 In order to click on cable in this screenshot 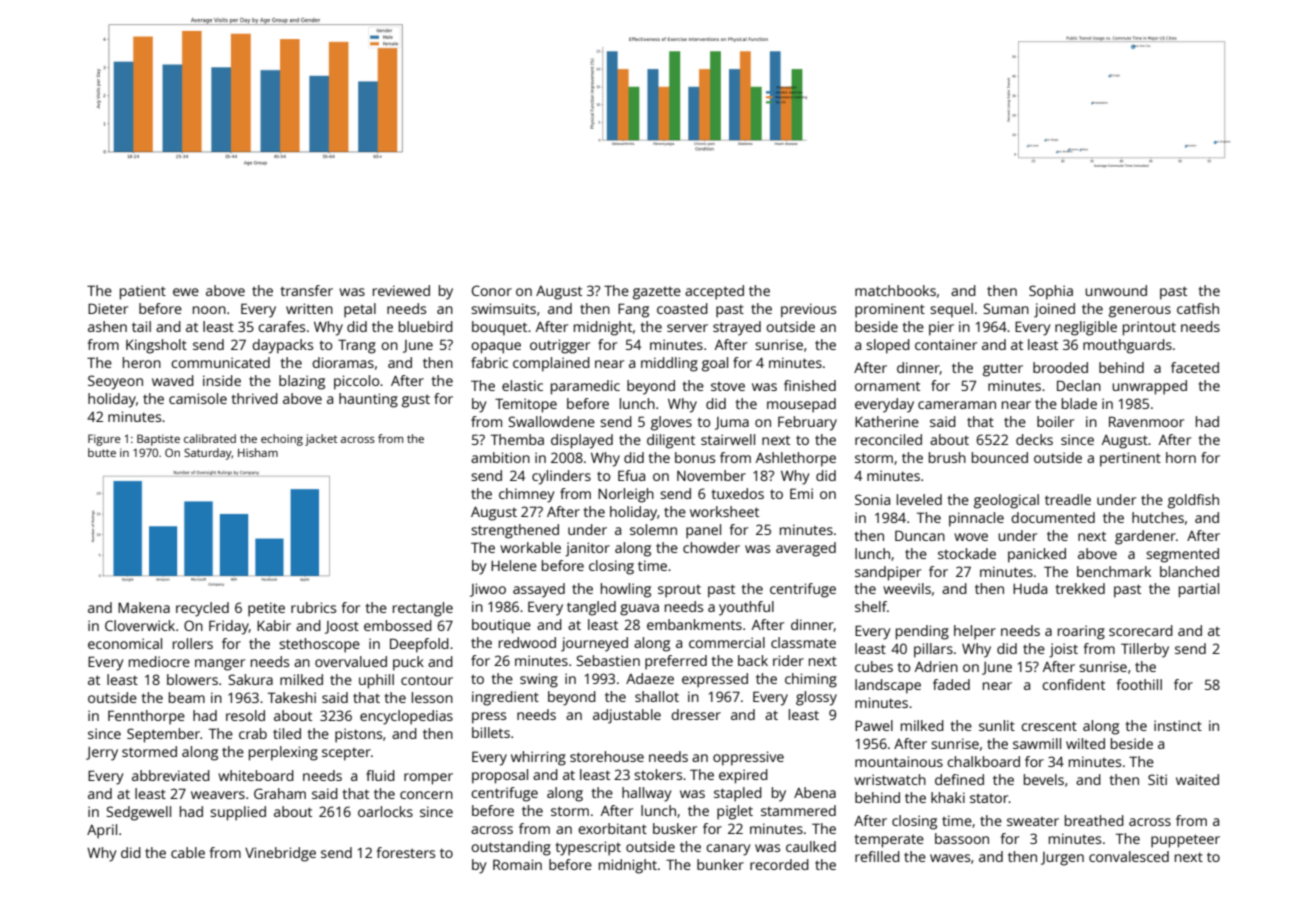, I will do `click(188, 852)`.
